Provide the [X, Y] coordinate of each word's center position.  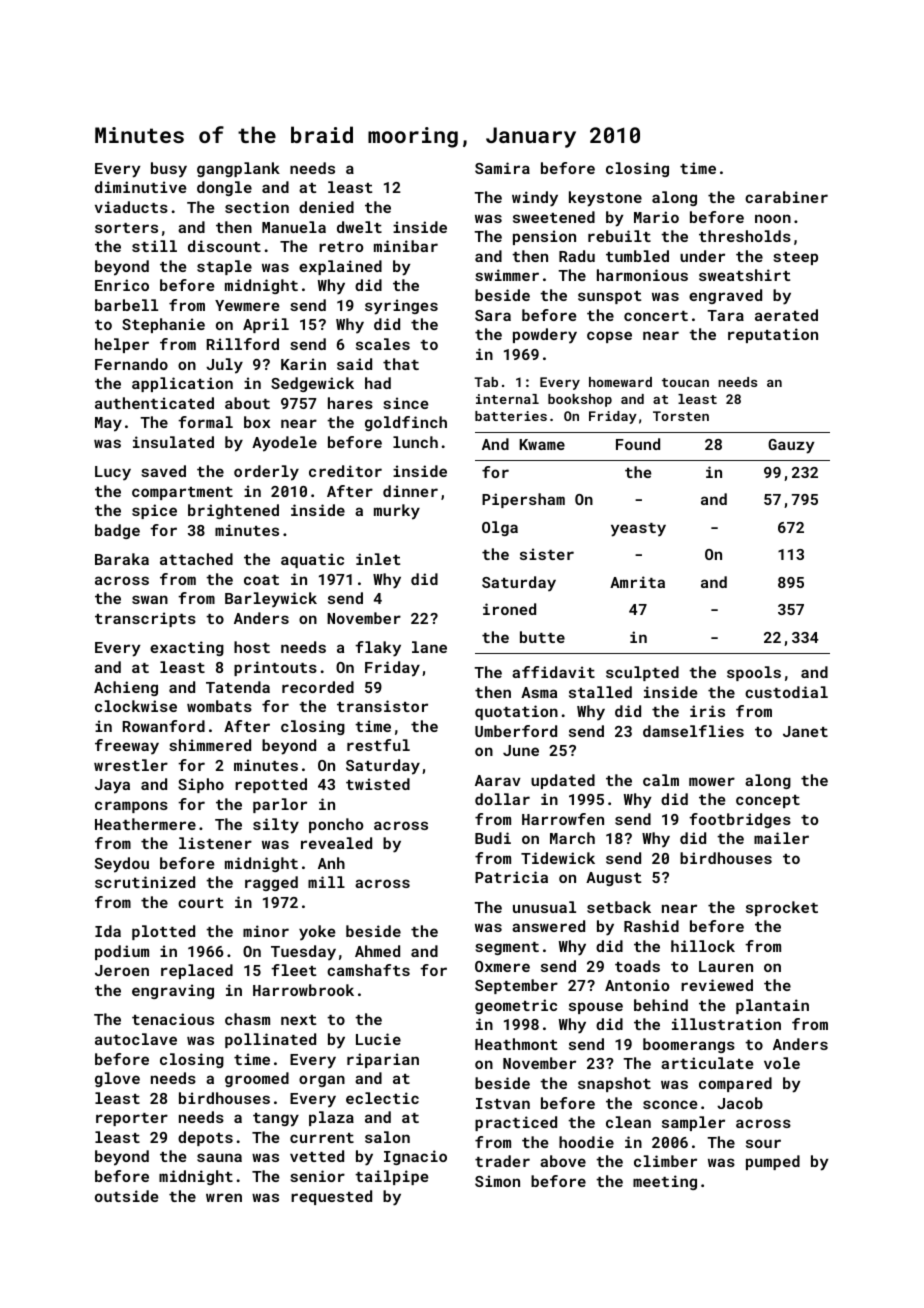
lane [429, 647]
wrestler [131, 765]
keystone [605, 199]
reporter [132, 1119]
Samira [502, 168]
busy [169, 170]
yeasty [638, 530]
